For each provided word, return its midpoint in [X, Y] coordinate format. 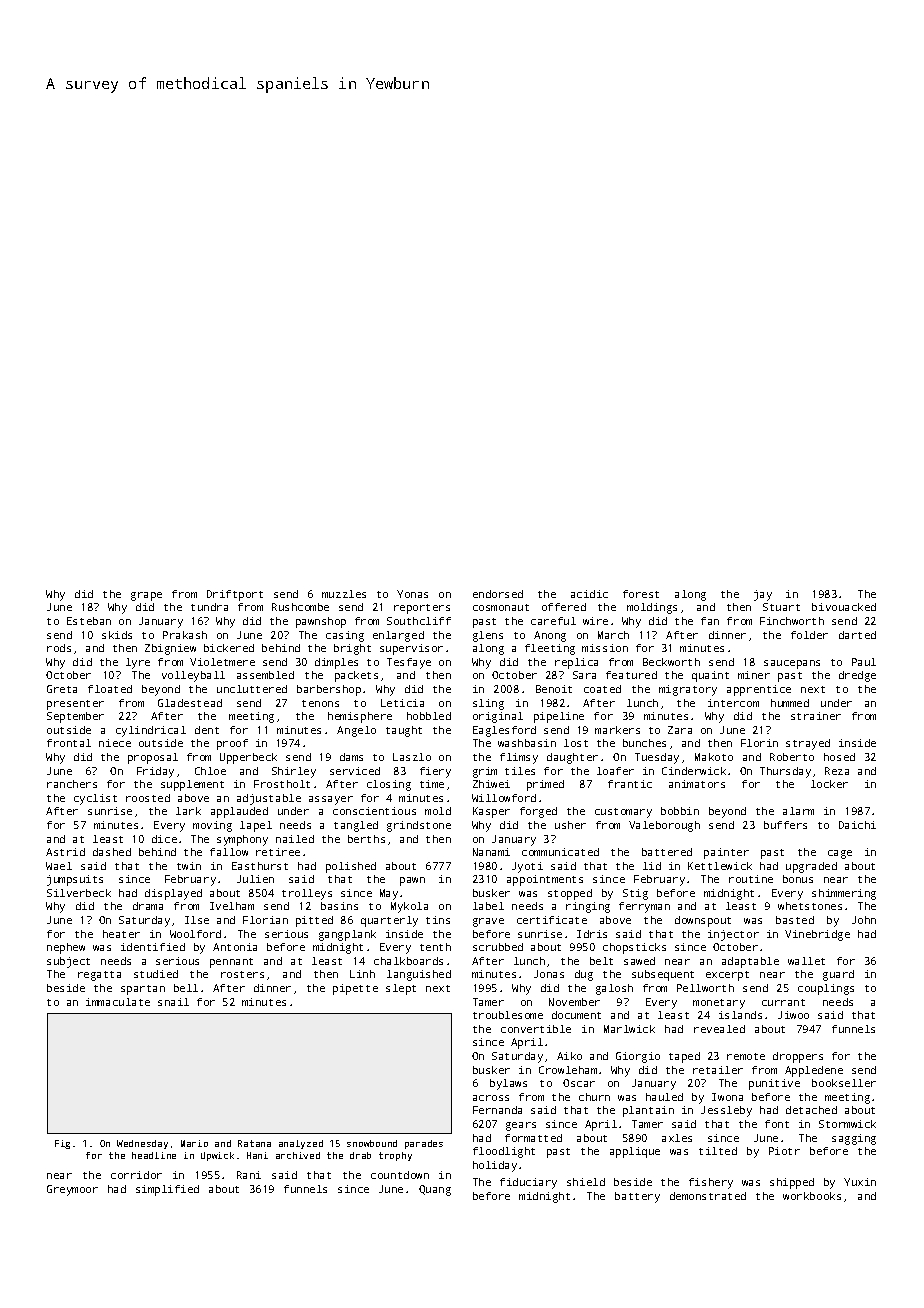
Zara [680, 730]
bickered [229, 648]
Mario [194, 1143]
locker [829, 784]
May [389, 894]
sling [488, 704]
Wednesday [142, 1144]
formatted [533, 1138]
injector [733, 935]
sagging [854, 1139]
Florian [265, 920]
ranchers [72, 784]
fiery [435, 772]
